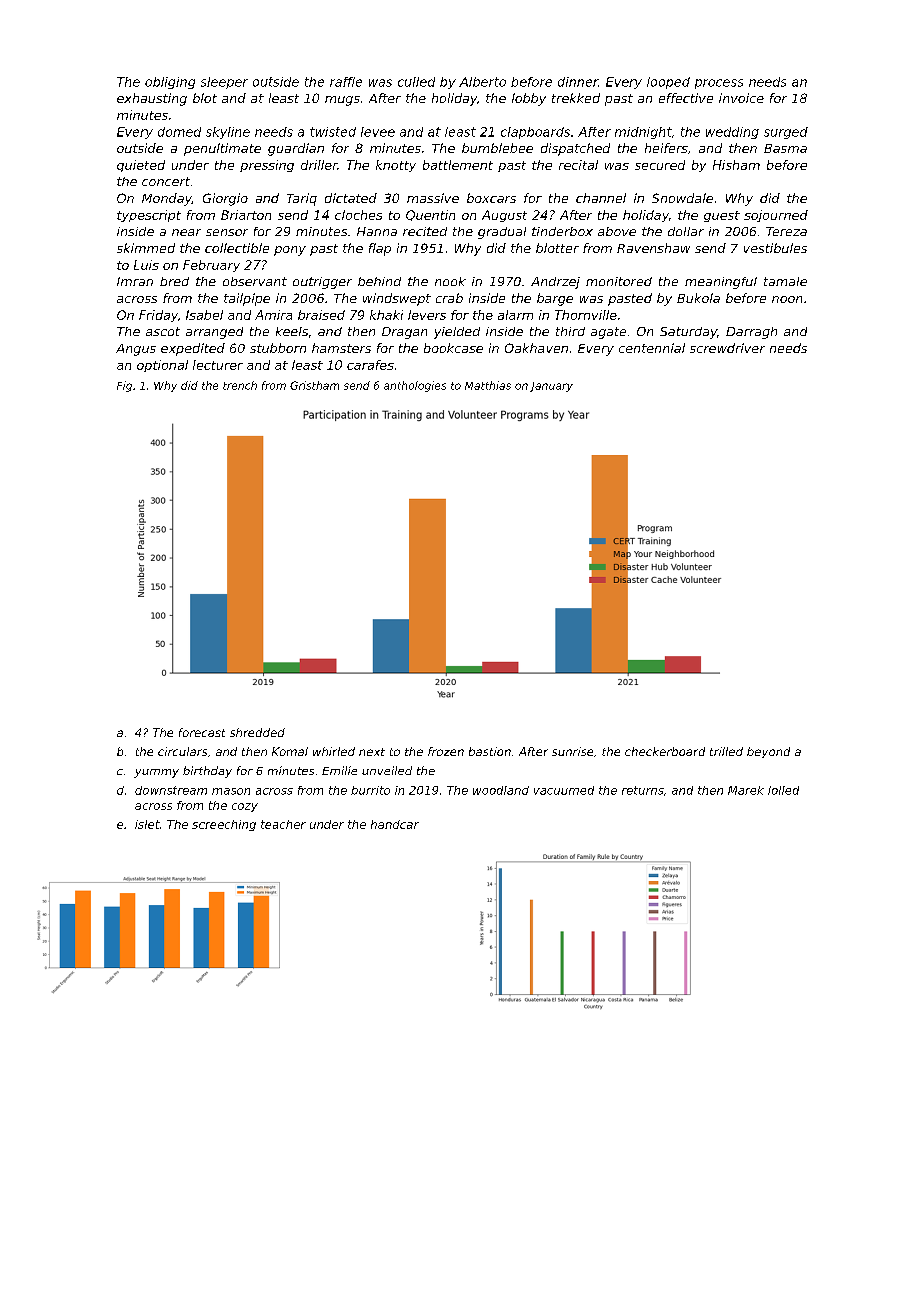 The image size is (924, 1308). Describe the element at coordinates (488, 385) in the screenshot. I see `Matthias` at that location.
